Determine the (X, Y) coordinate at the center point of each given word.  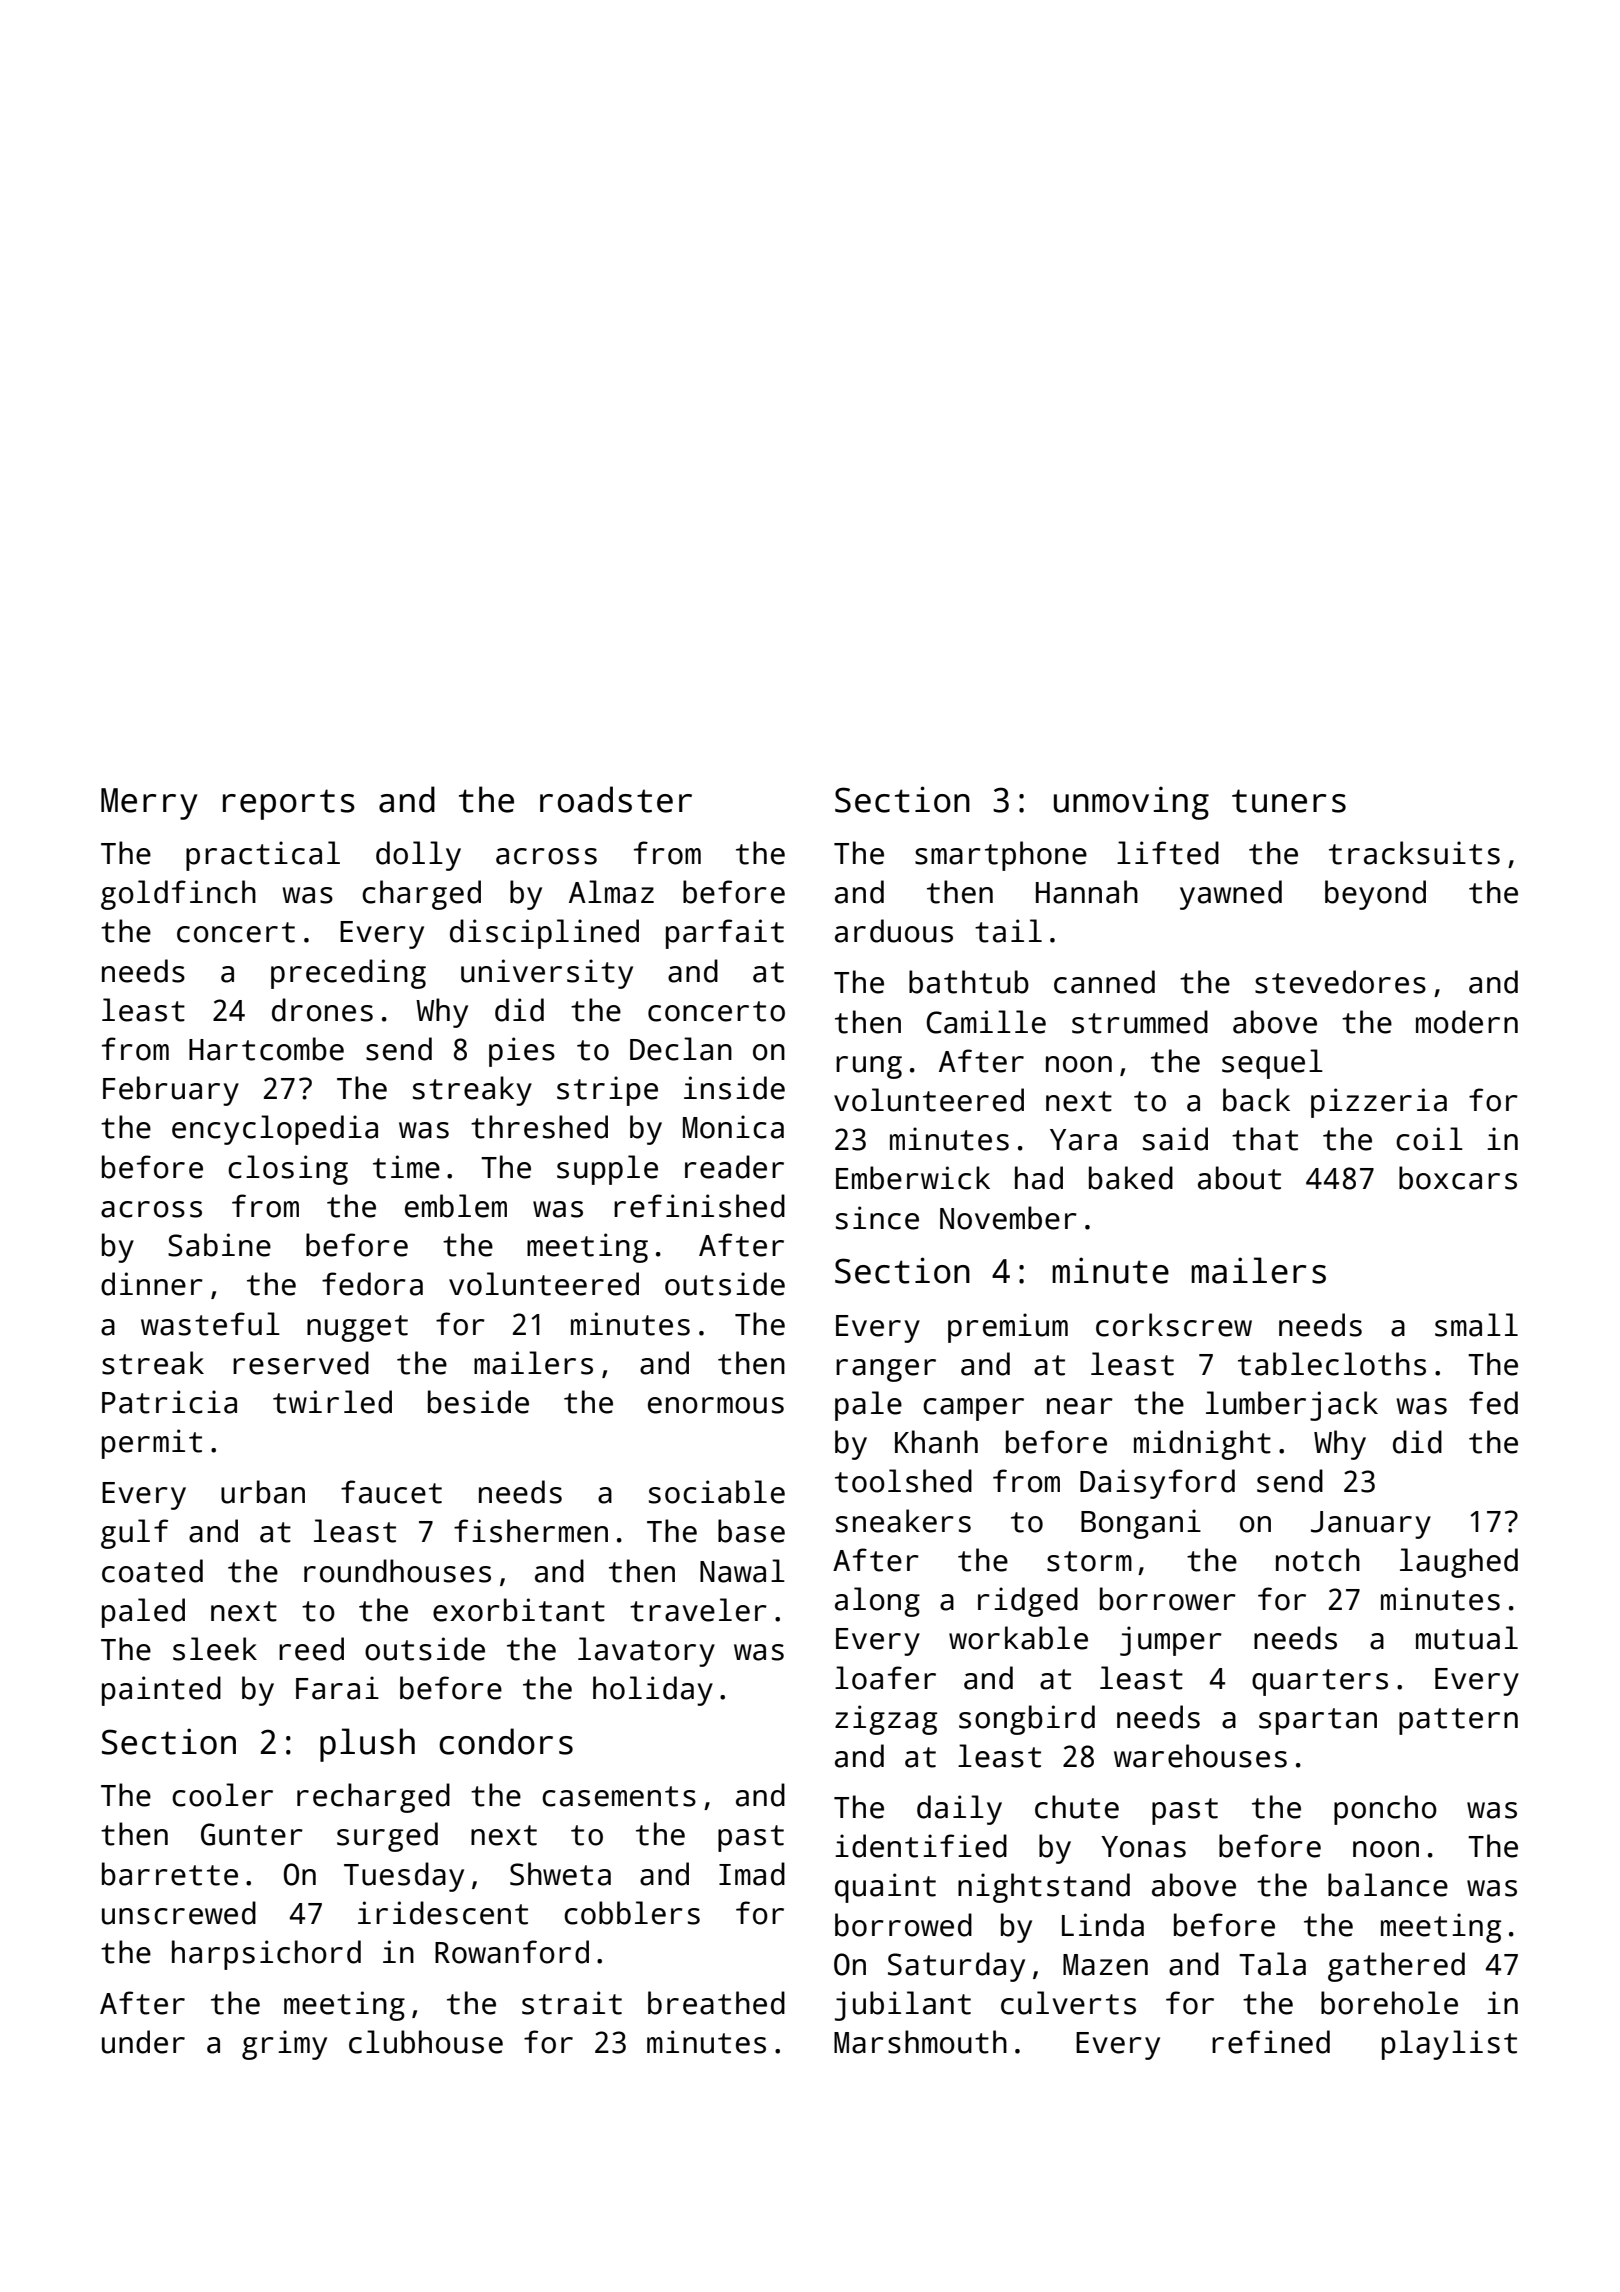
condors (506, 1741)
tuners (1289, 801)
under (143, 2042)
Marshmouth (920, 2042)
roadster (616, 799)
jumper (1171, 1641)
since (877, 1218)
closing (288, 1170)
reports (289, 804)
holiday (653, 1691)
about (1239, 1178)
